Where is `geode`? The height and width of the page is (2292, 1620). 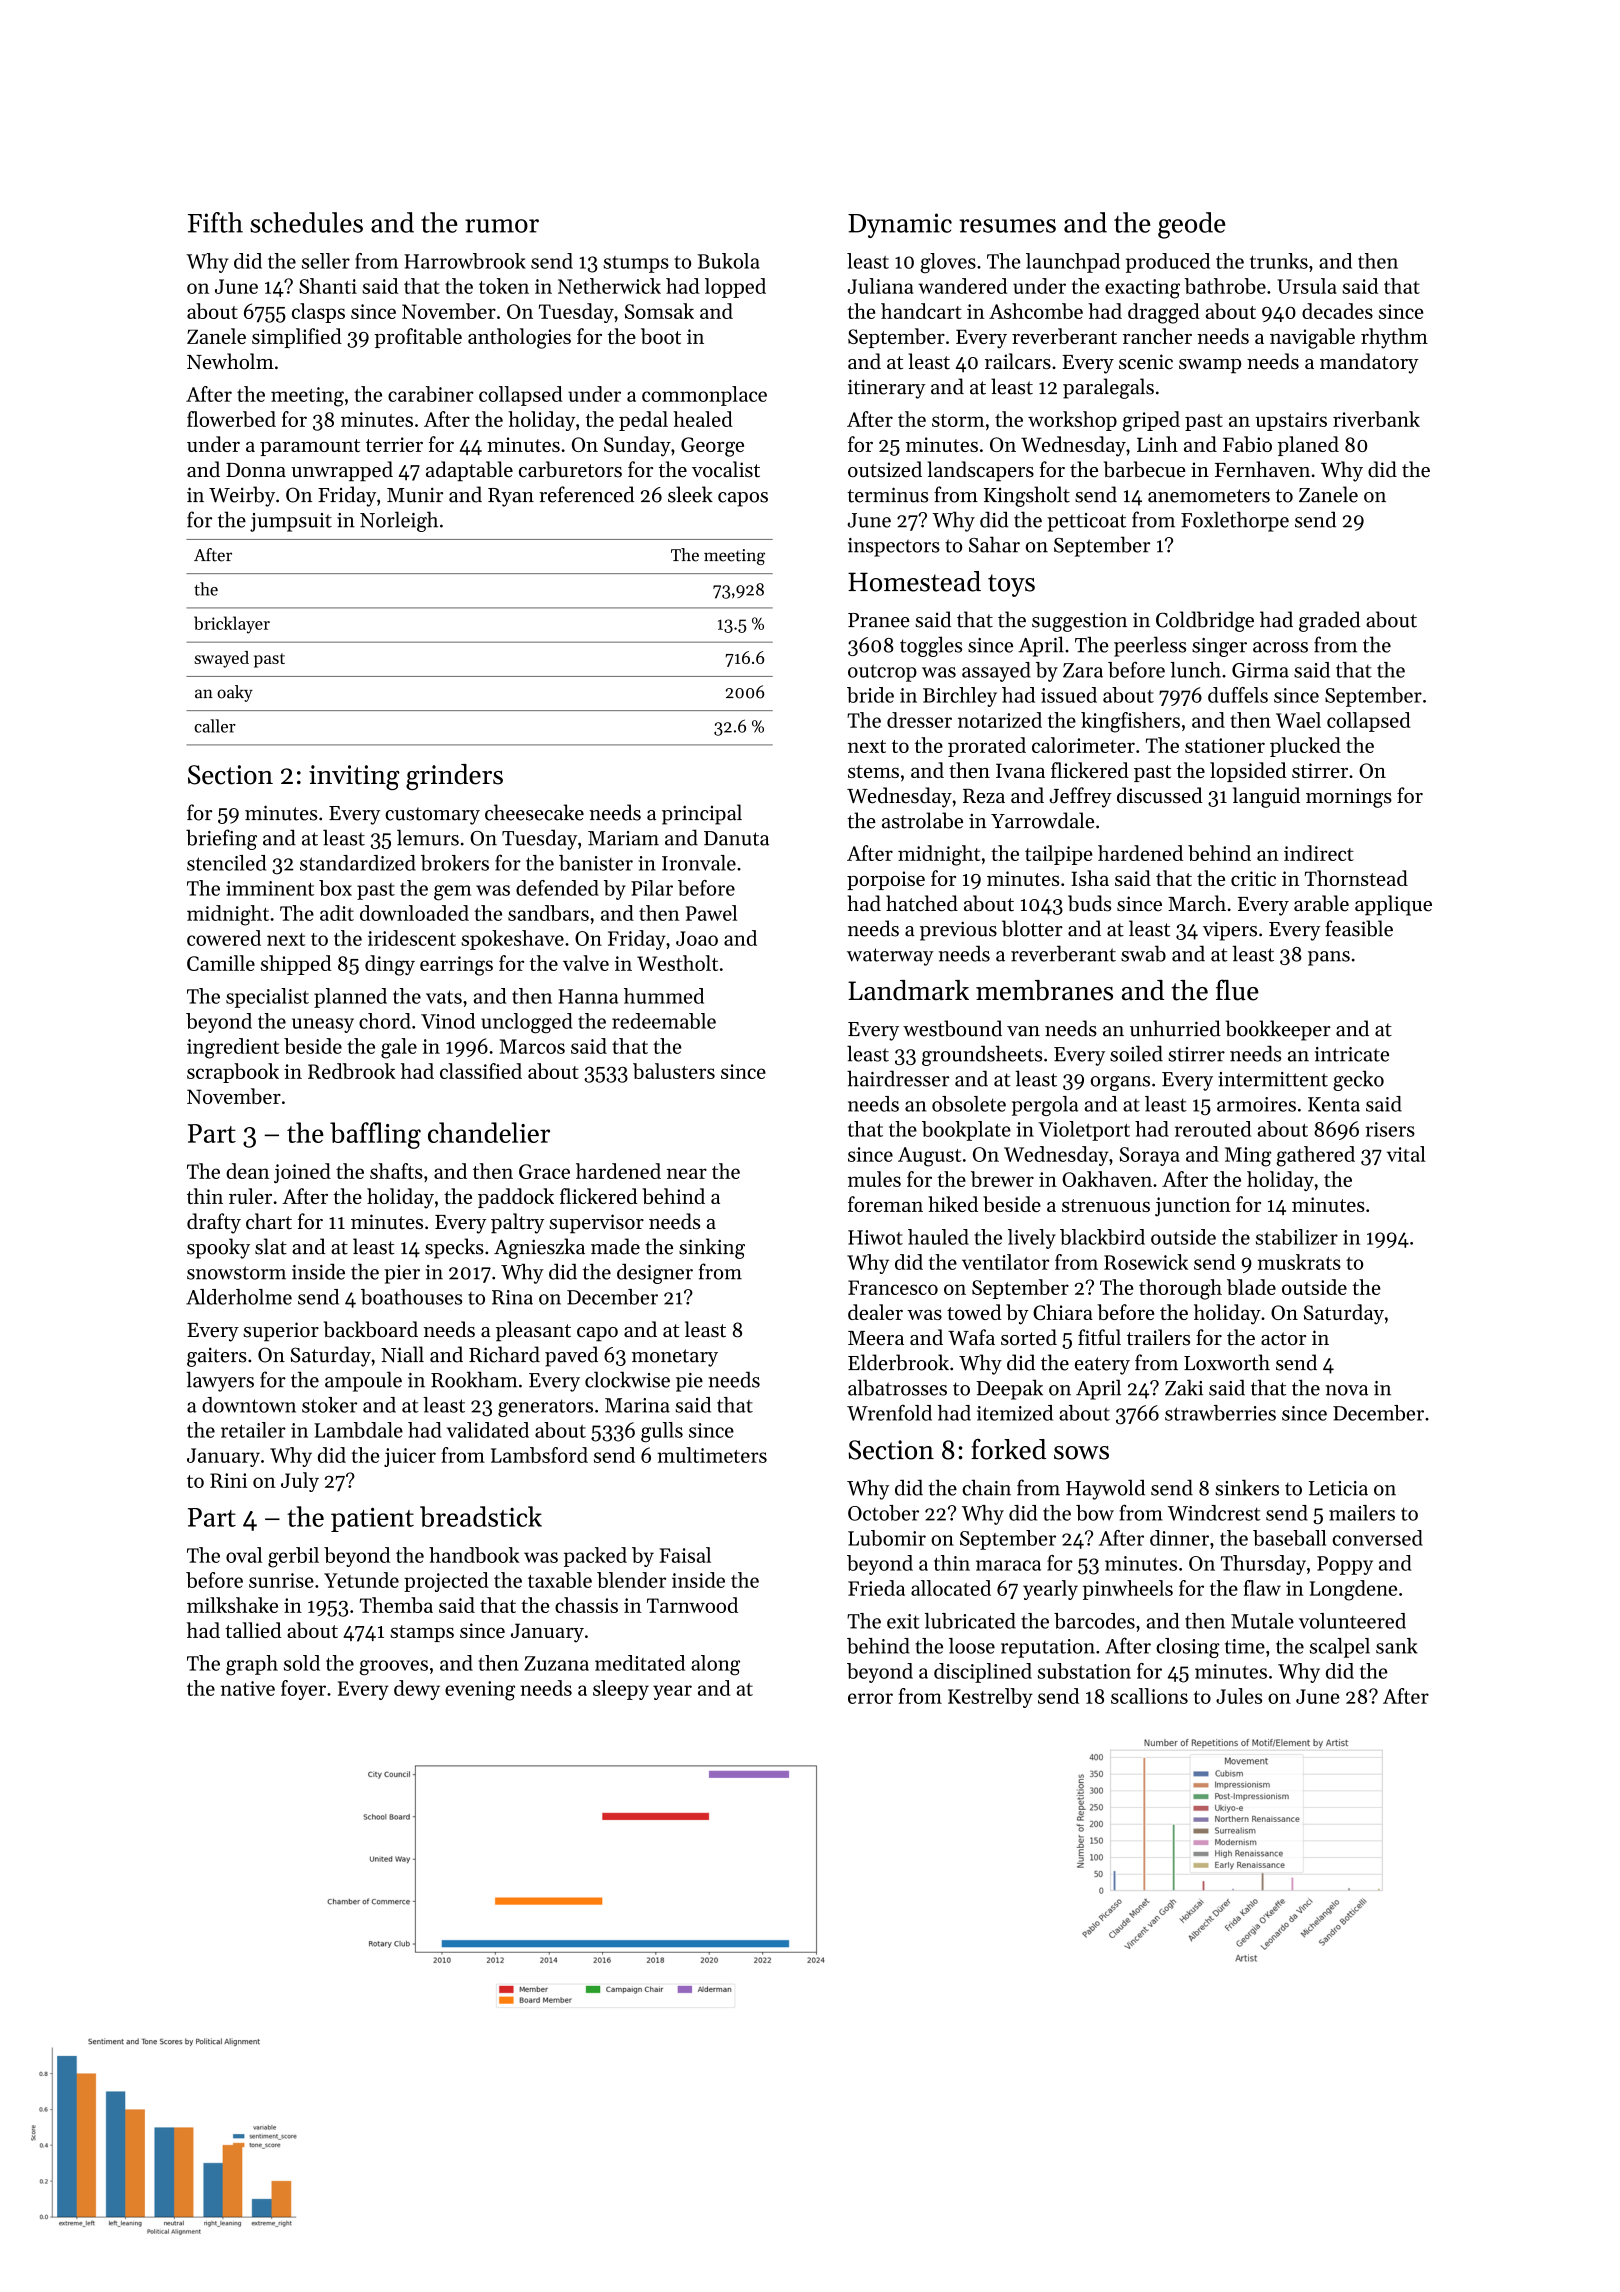 geode is located at coordinates (1192, 225).
